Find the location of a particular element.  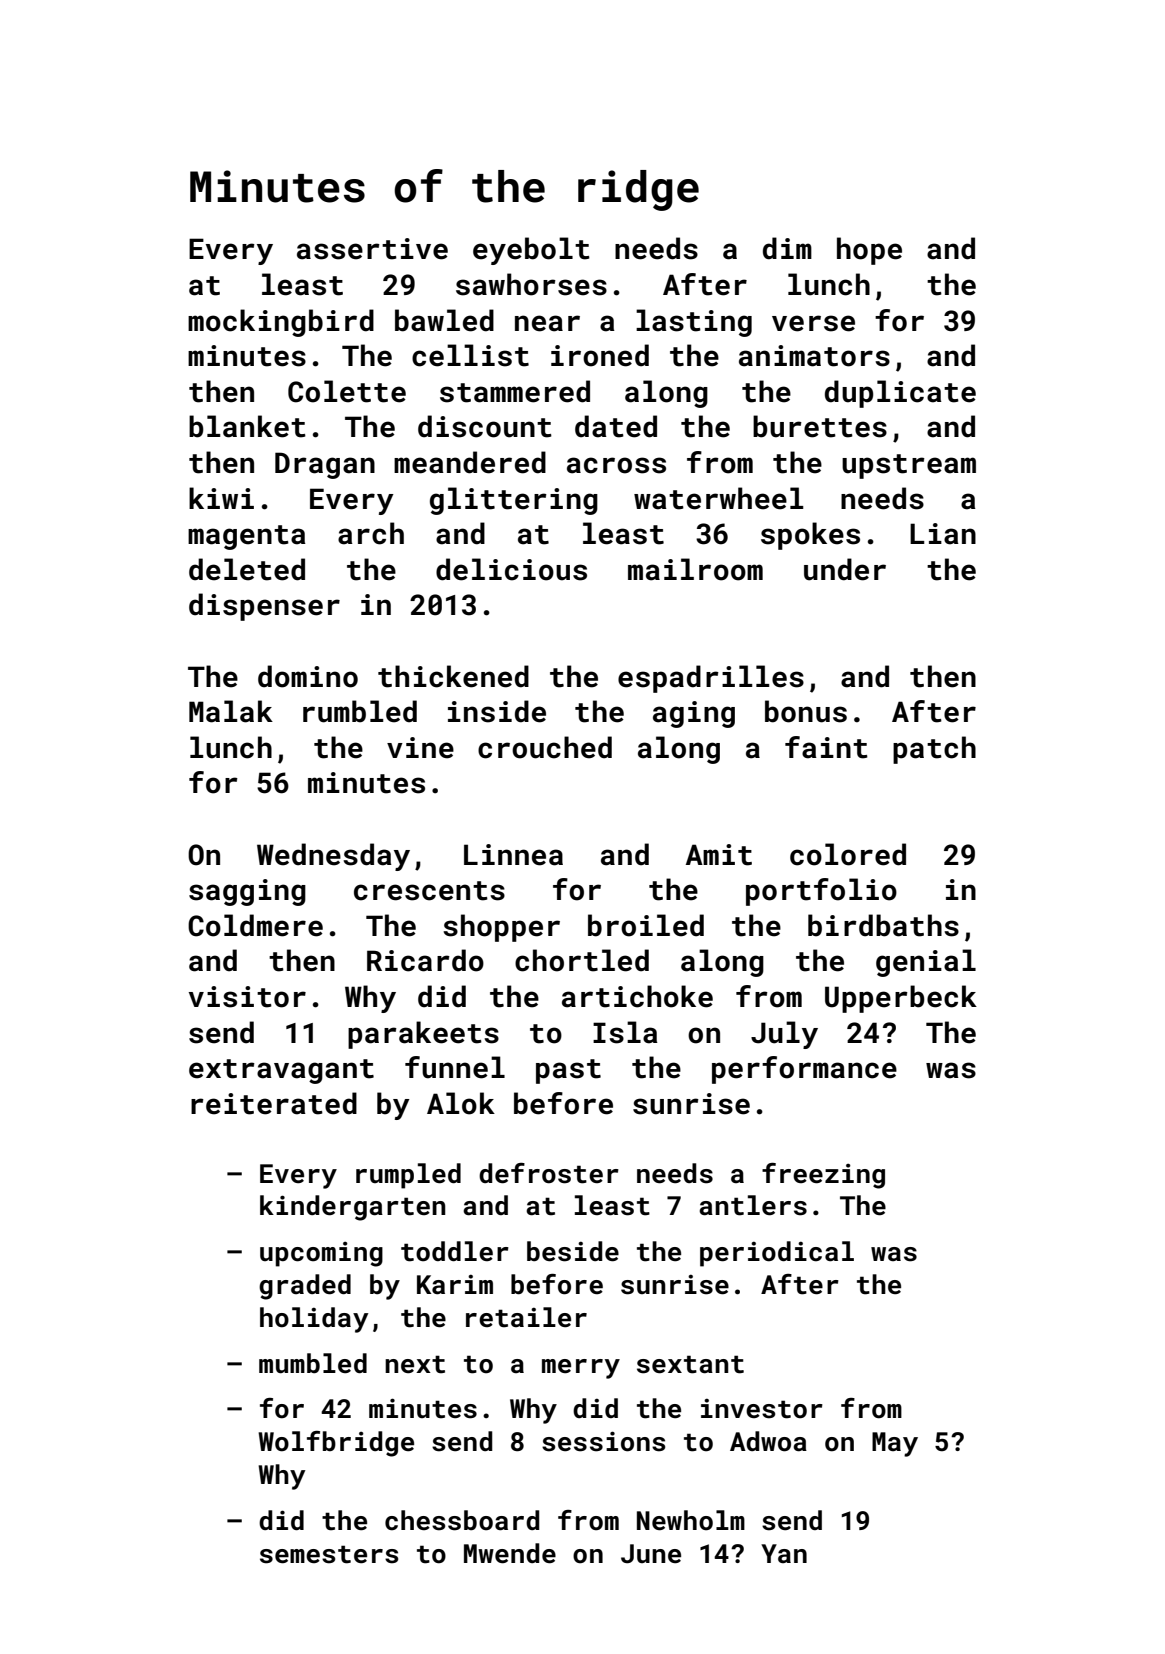

duplicate is located at coordinates (900, 394).
